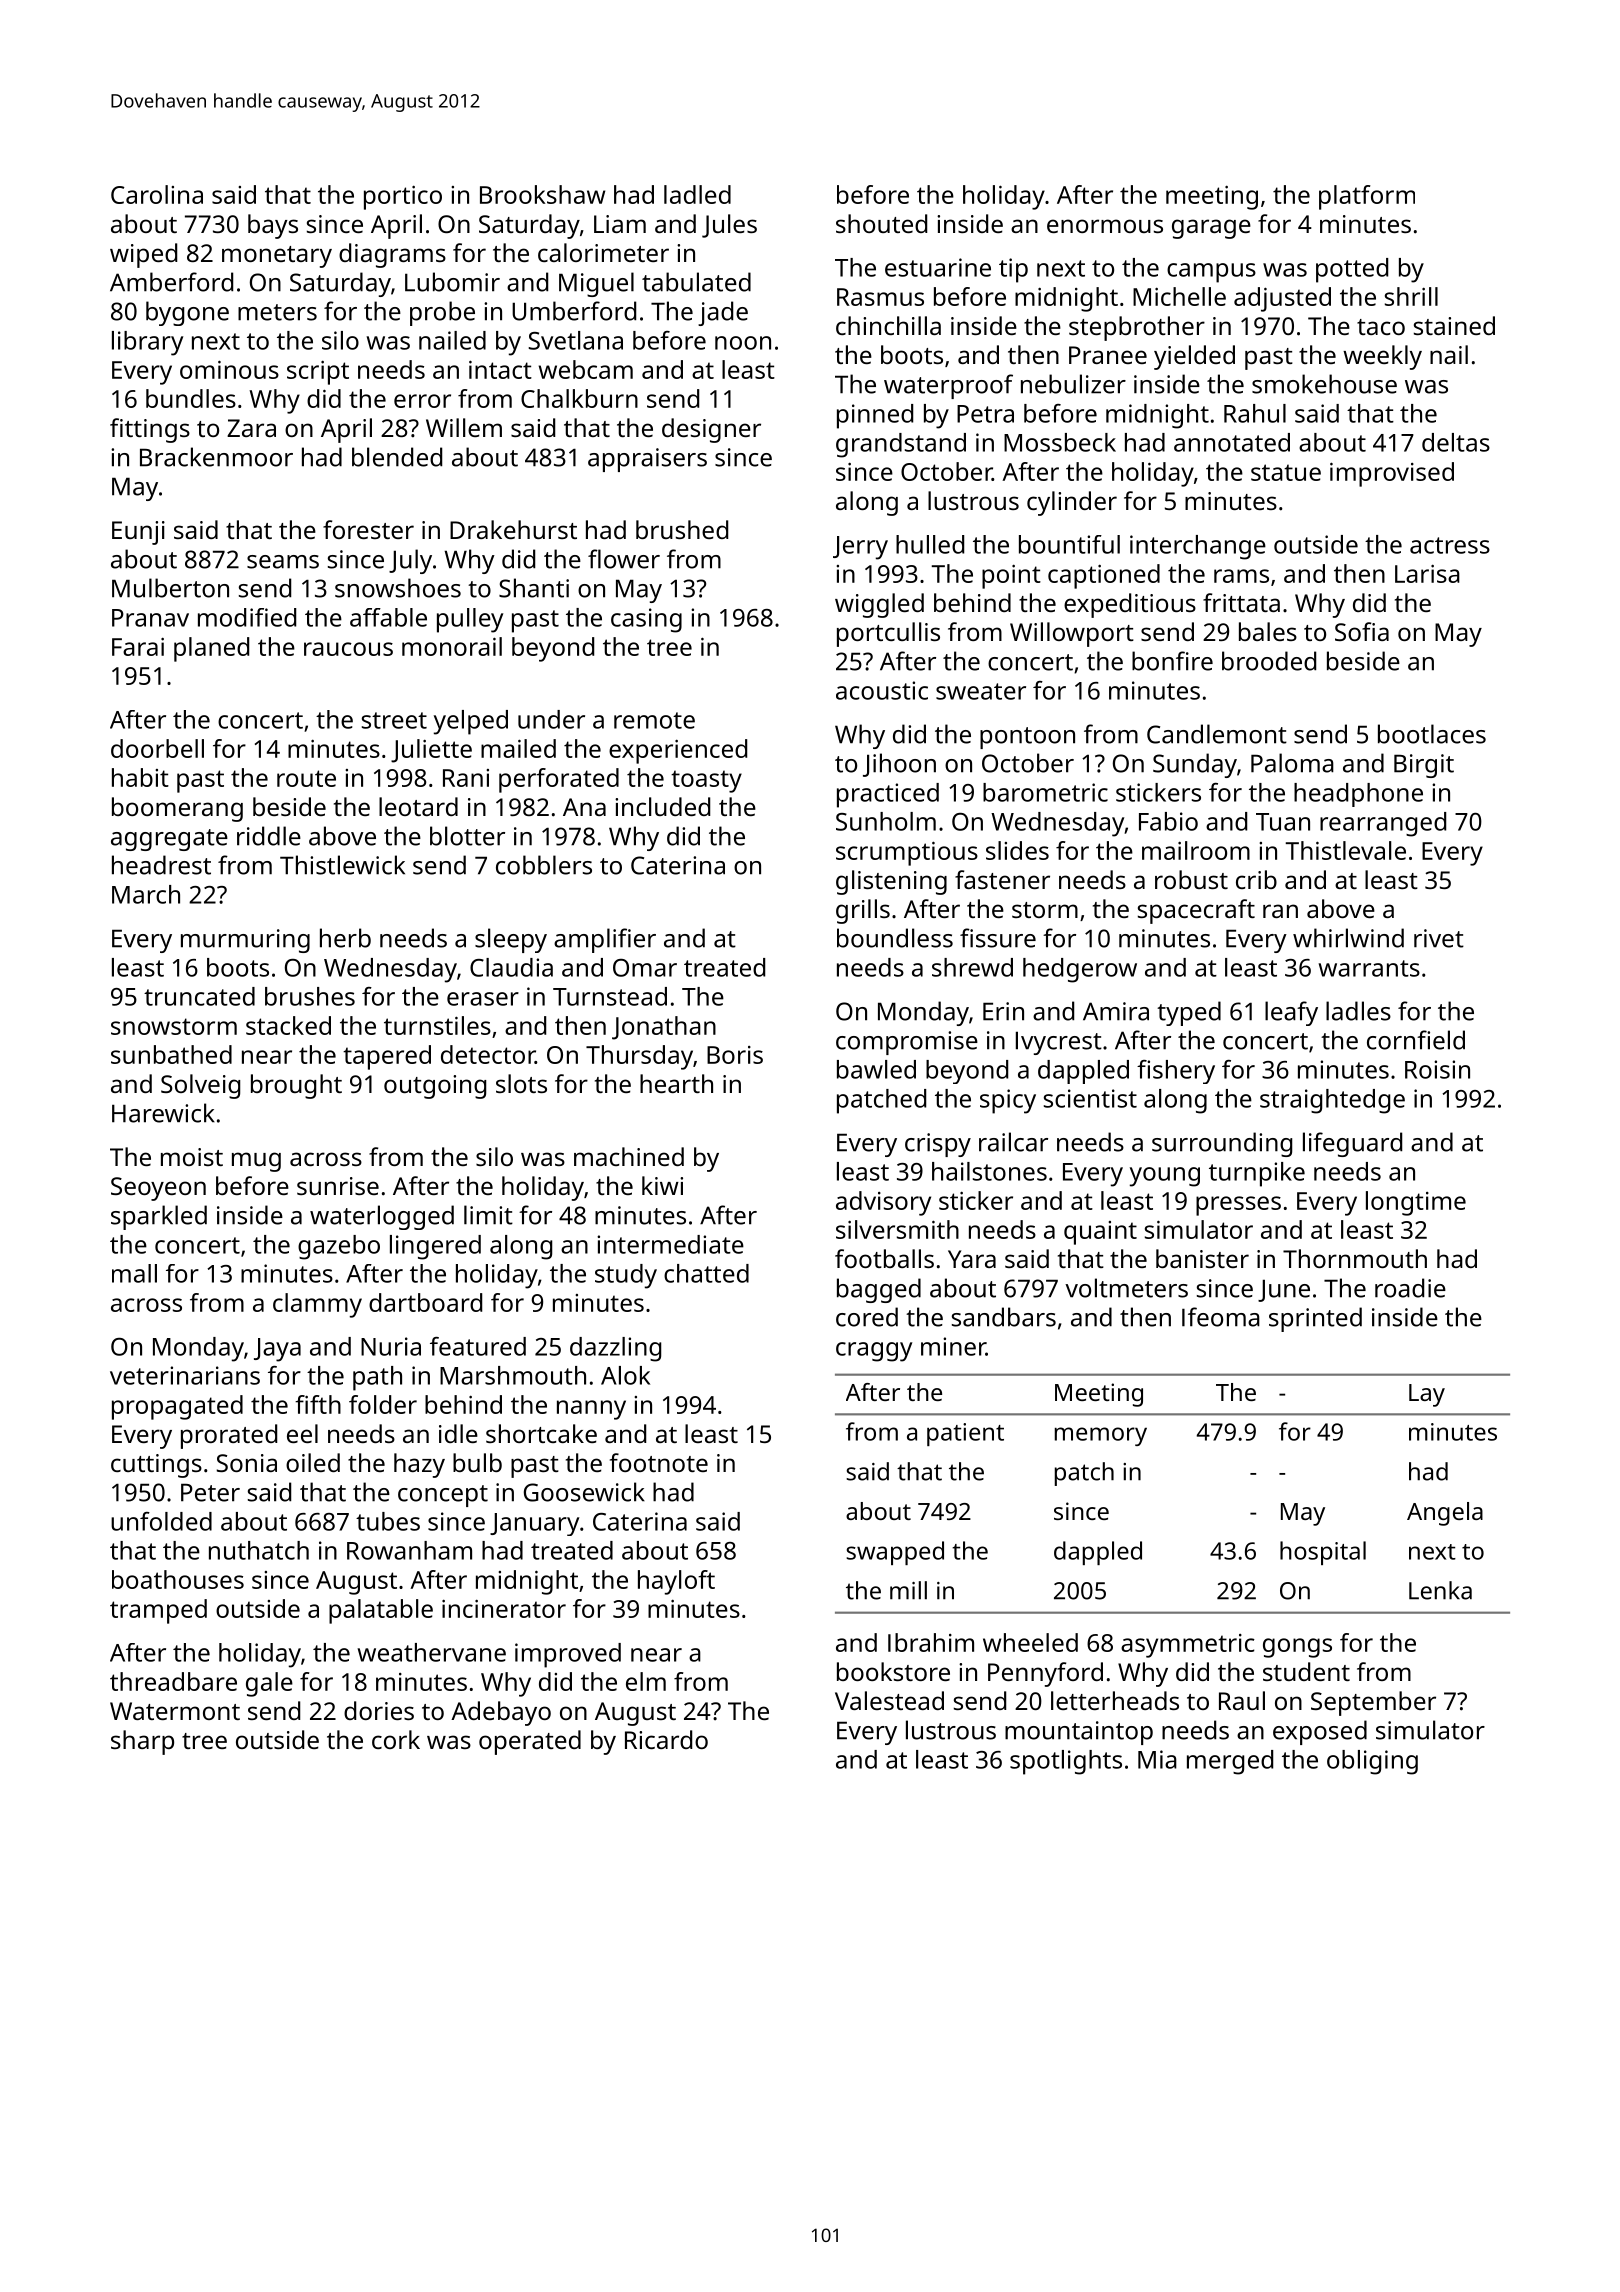 The width and height of the screenshot is (1620, 2292). Describe the element at coordinates (544, 865) in the screenshot. I see `cobblers` at that location.
